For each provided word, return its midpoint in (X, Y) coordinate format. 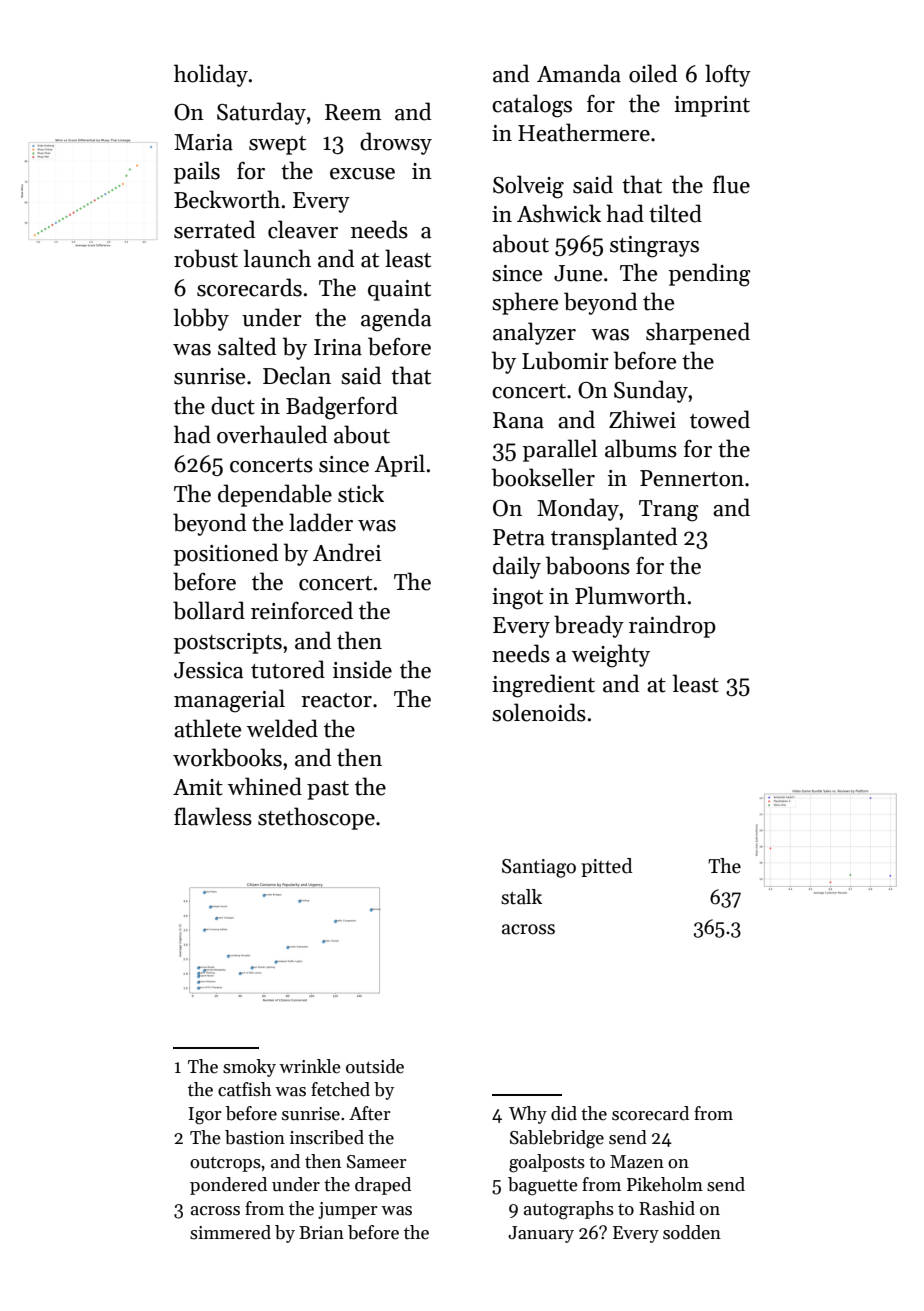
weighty (611, 656)
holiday (211, 75)
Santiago (539, 868)
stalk (521, 897)
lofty (728, 75)
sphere (525, 303)
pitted (606, 867)
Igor (205, 1116)
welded (282, 728)
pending (710, 275)
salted (247, 346)
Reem (353, 112)
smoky (249, 1068)
